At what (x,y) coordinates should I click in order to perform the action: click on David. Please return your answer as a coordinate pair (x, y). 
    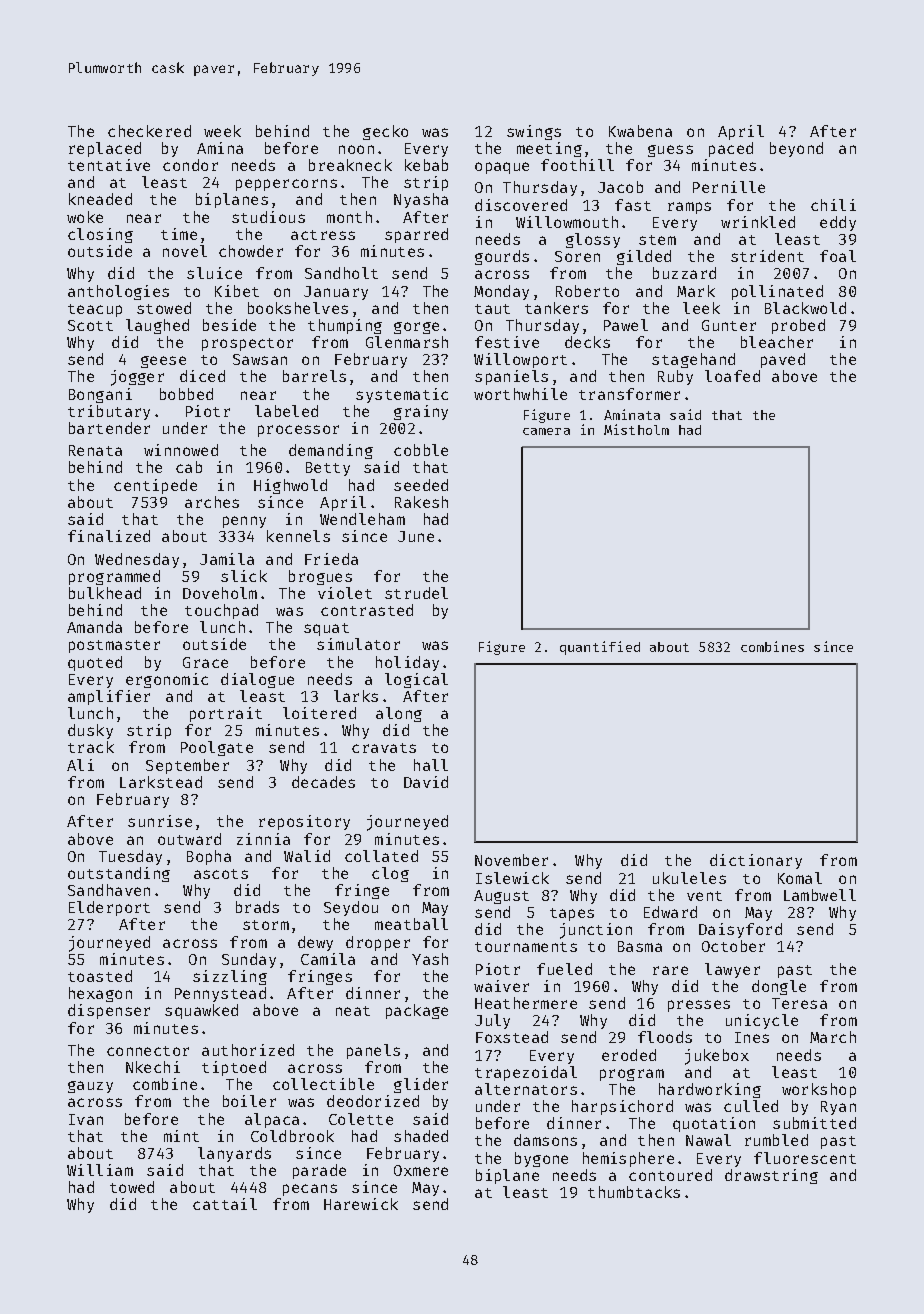
    Looking at the image, I should click on (426, 782).
